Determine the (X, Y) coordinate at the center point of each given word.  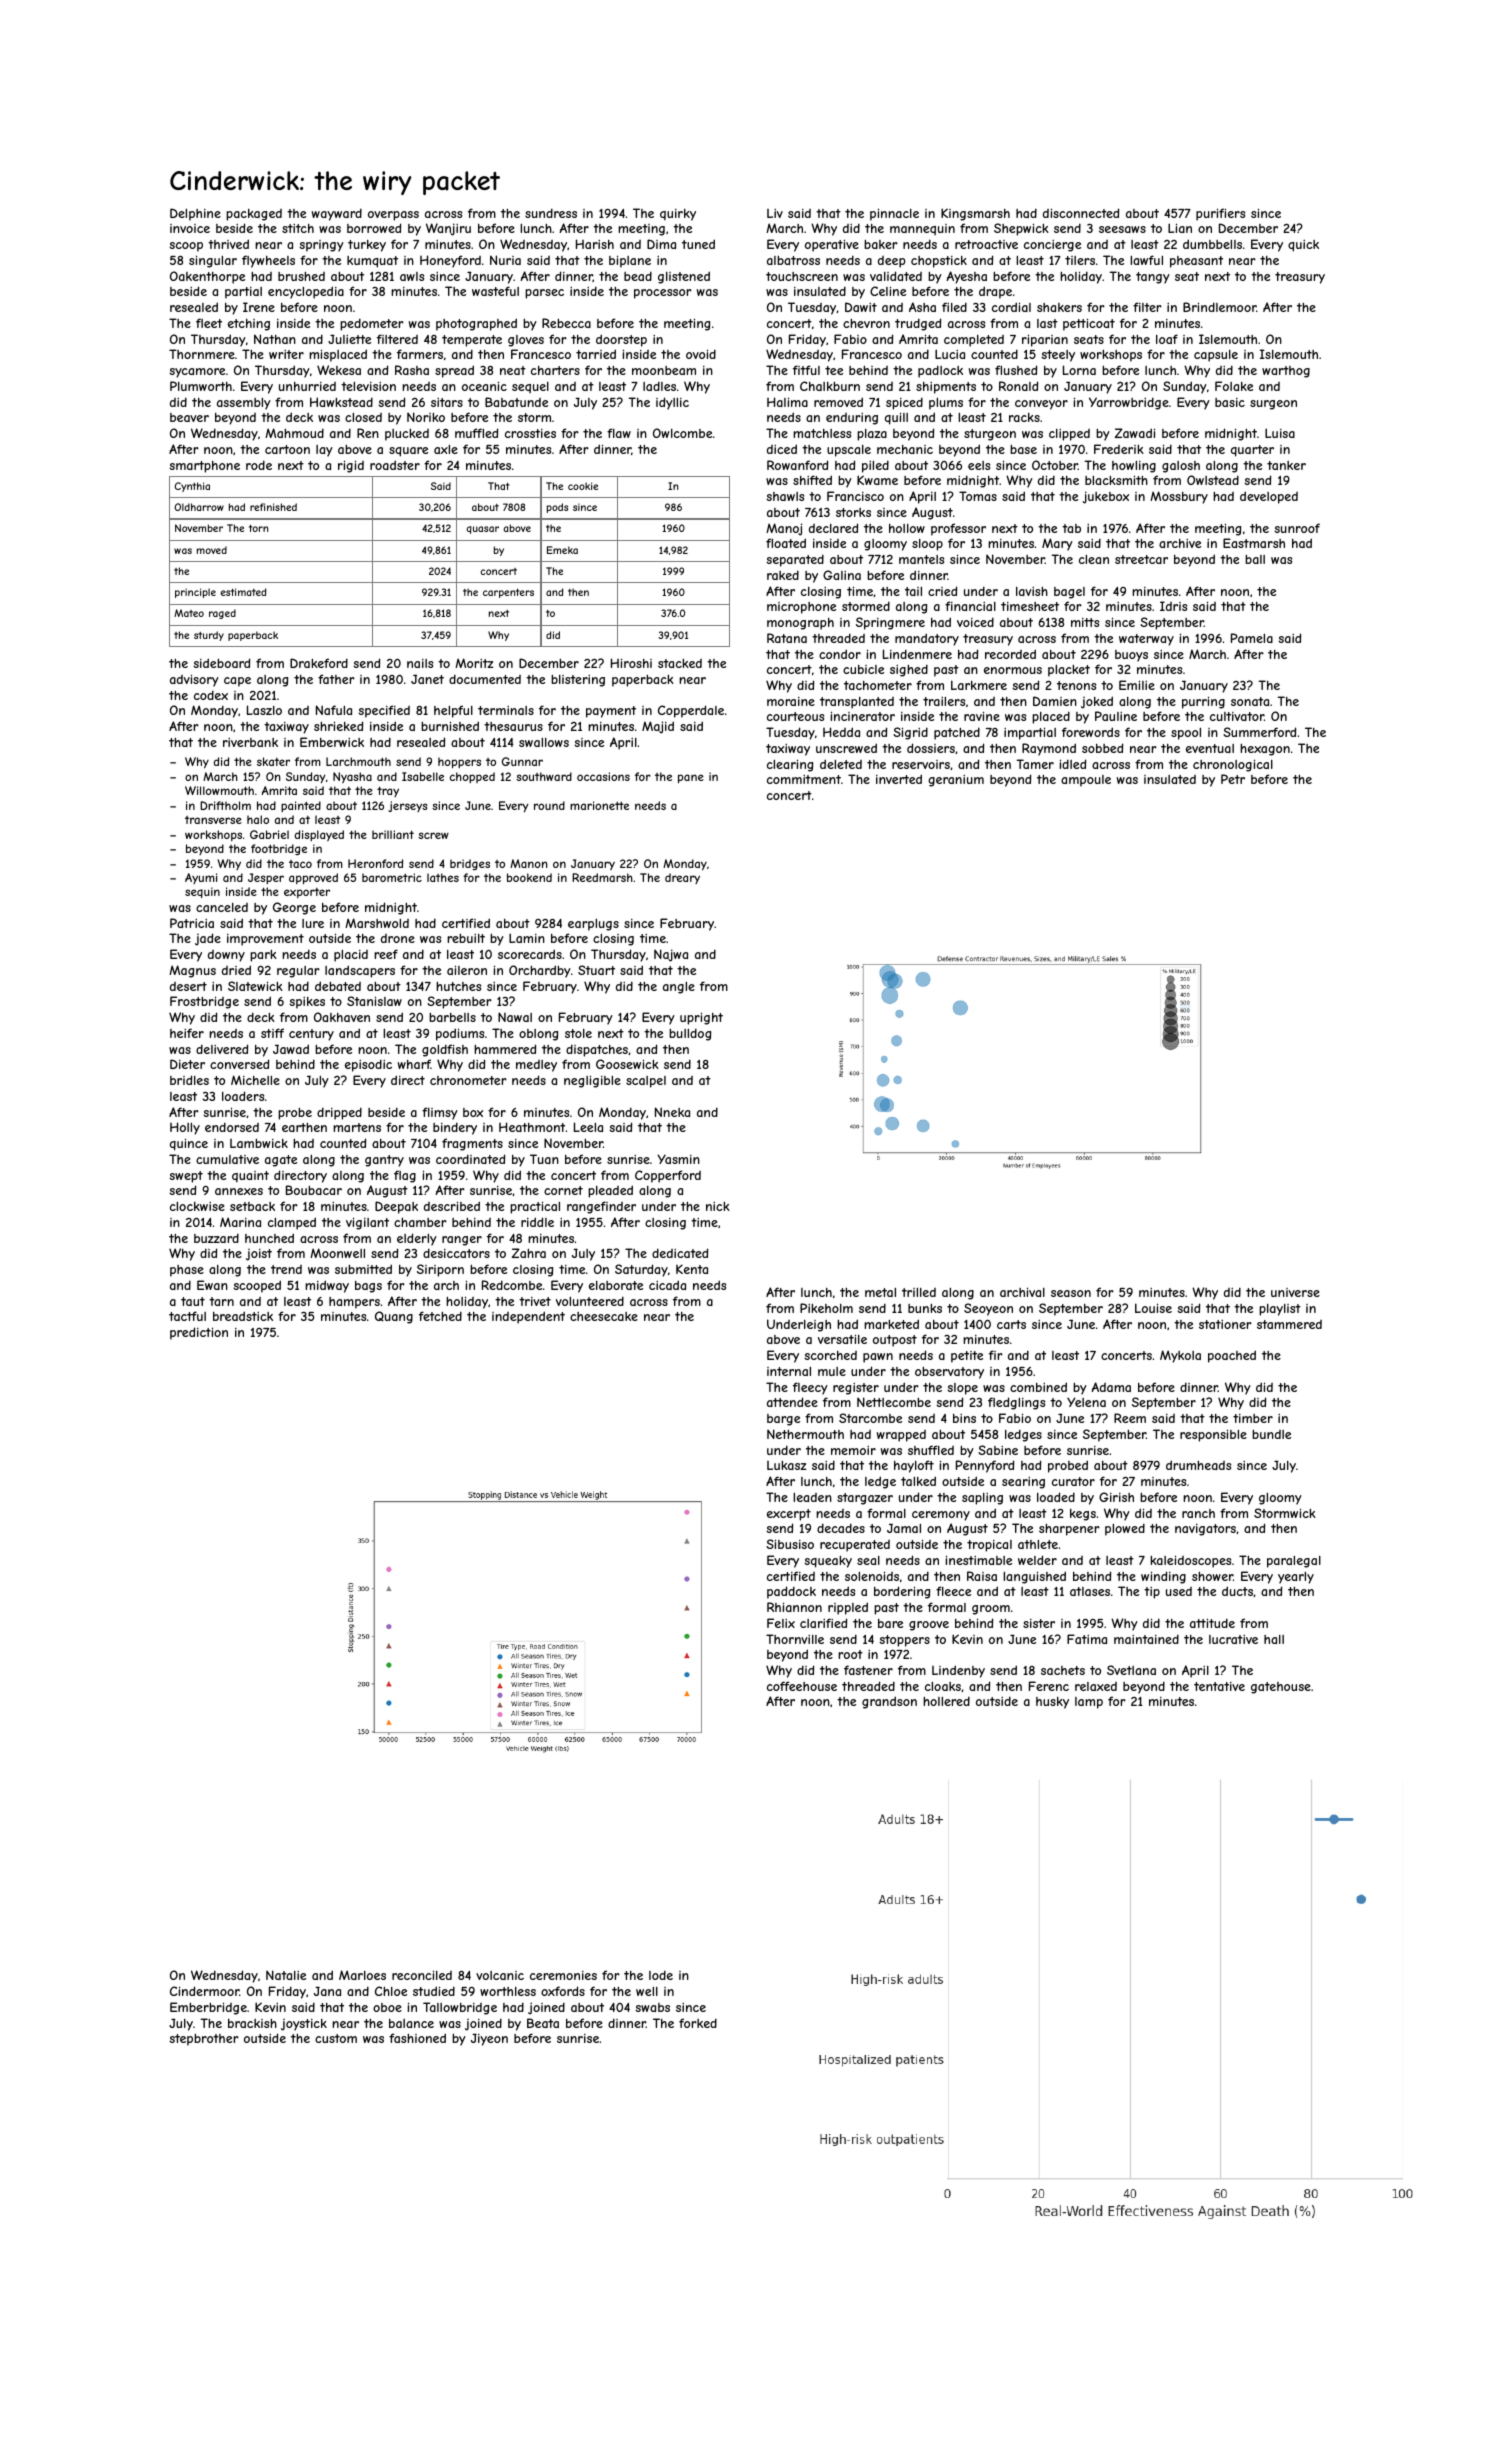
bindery (455, 1128)
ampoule (1086, 781)
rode (259, 465)
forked (698, 2023)
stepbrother (204, 2040)
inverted (899, 779)
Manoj (784, 529)
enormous (1013, 670)
